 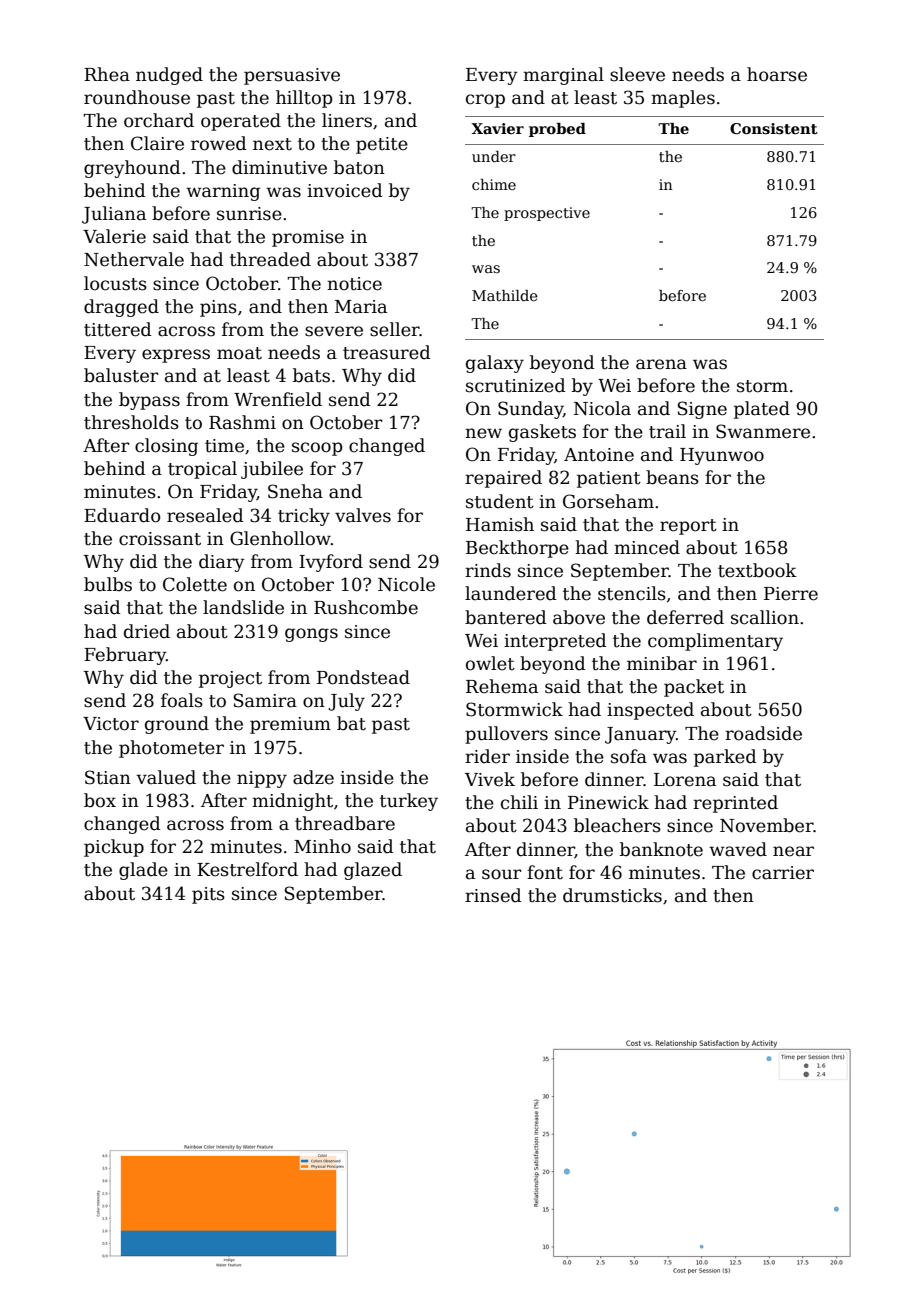 I want to click on glade, so click(x=143, y=871).
